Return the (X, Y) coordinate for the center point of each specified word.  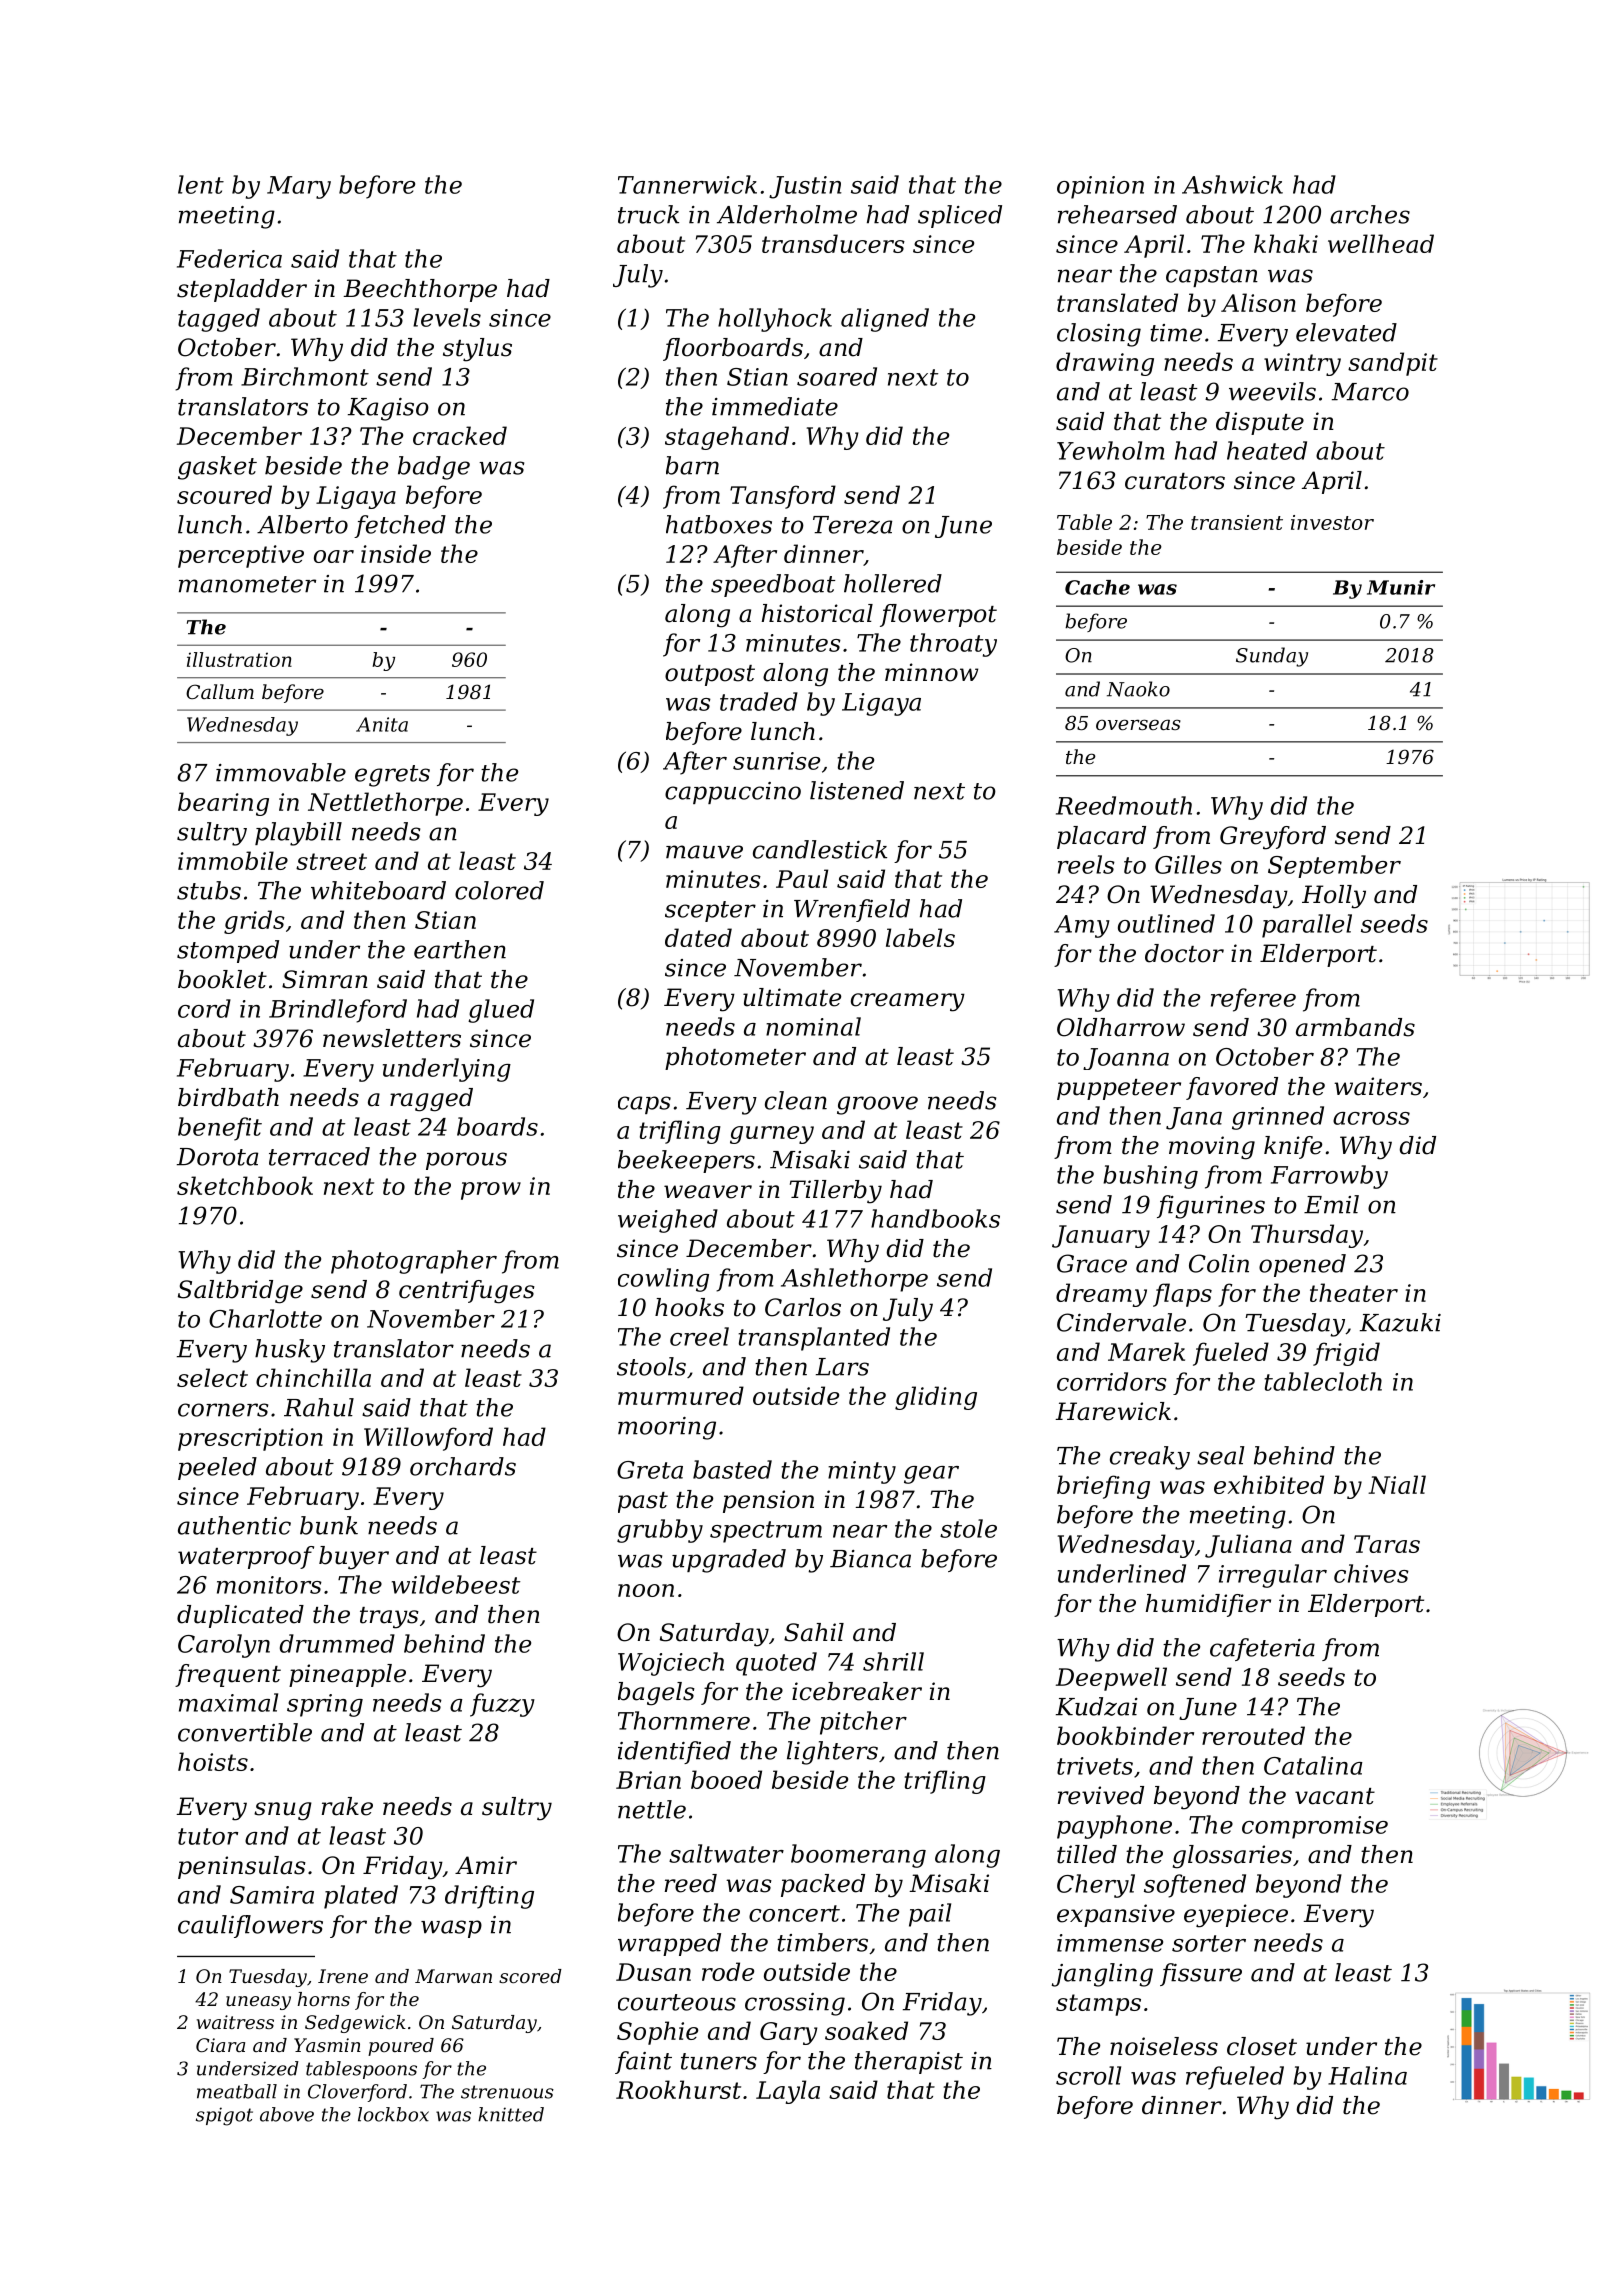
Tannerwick (687, 184)
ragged (431, 1100)
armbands (1355, 1027)
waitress (235, 2022)
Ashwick (1232, 184)
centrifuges (467, 1292)
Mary (299, 187)
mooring (667, 1428)
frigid (1346, 1354)
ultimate (792, 997)
